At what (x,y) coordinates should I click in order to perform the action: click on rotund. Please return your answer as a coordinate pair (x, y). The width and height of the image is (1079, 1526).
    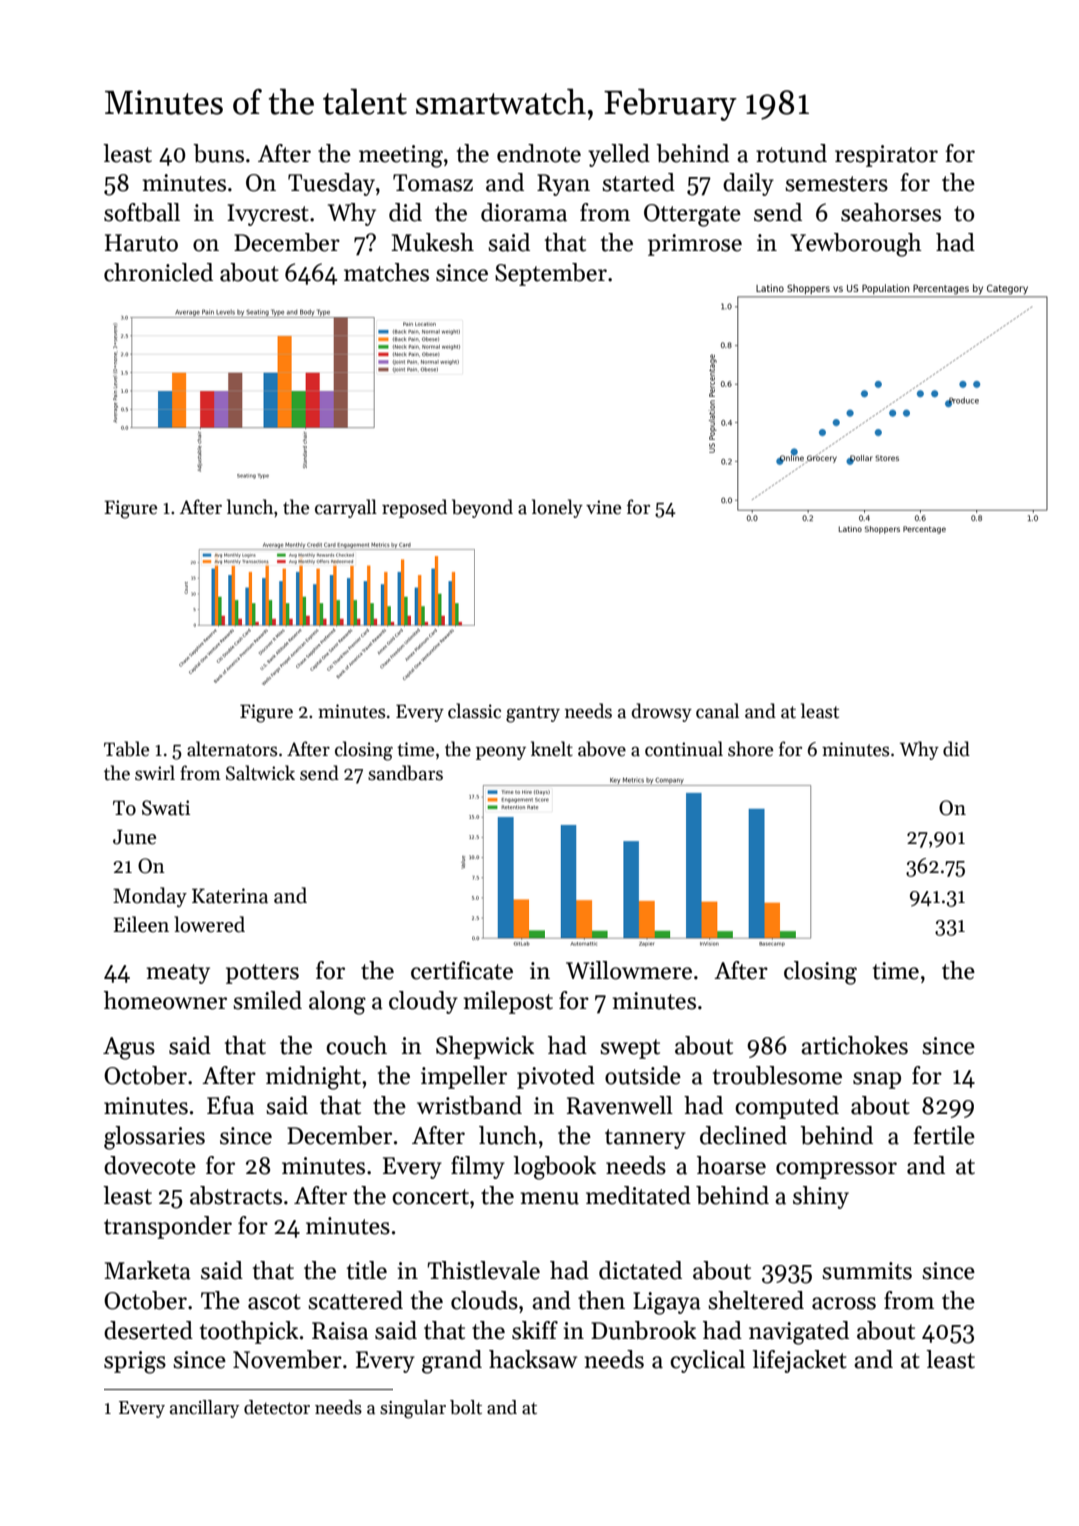
    Looking at the image, I should click on (791, 153).
